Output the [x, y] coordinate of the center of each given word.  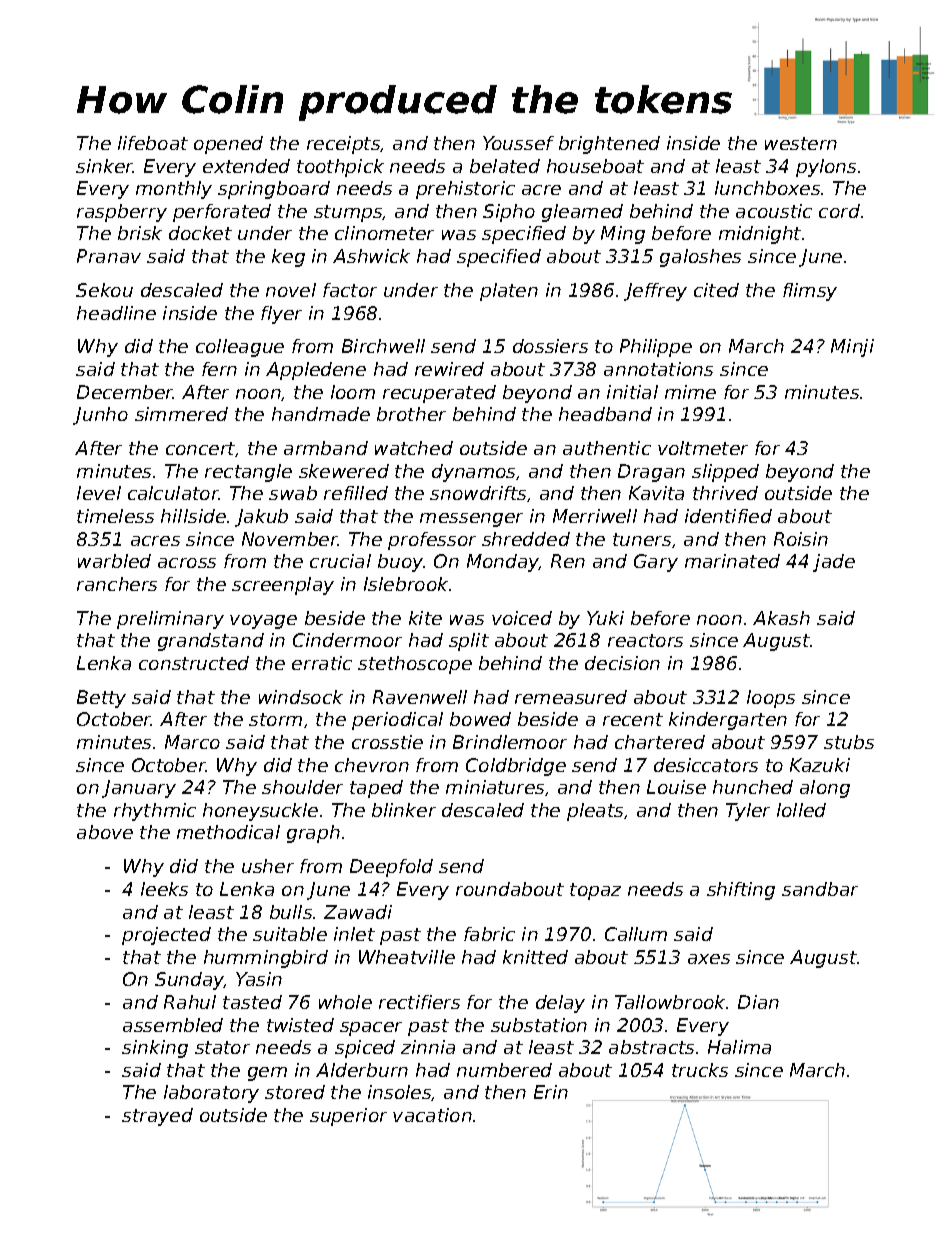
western [801, 143]
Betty [101, 699]
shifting [741, 891]
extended [246, 166]
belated [505, 166]
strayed [157, 1117]
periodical [397, 721]
